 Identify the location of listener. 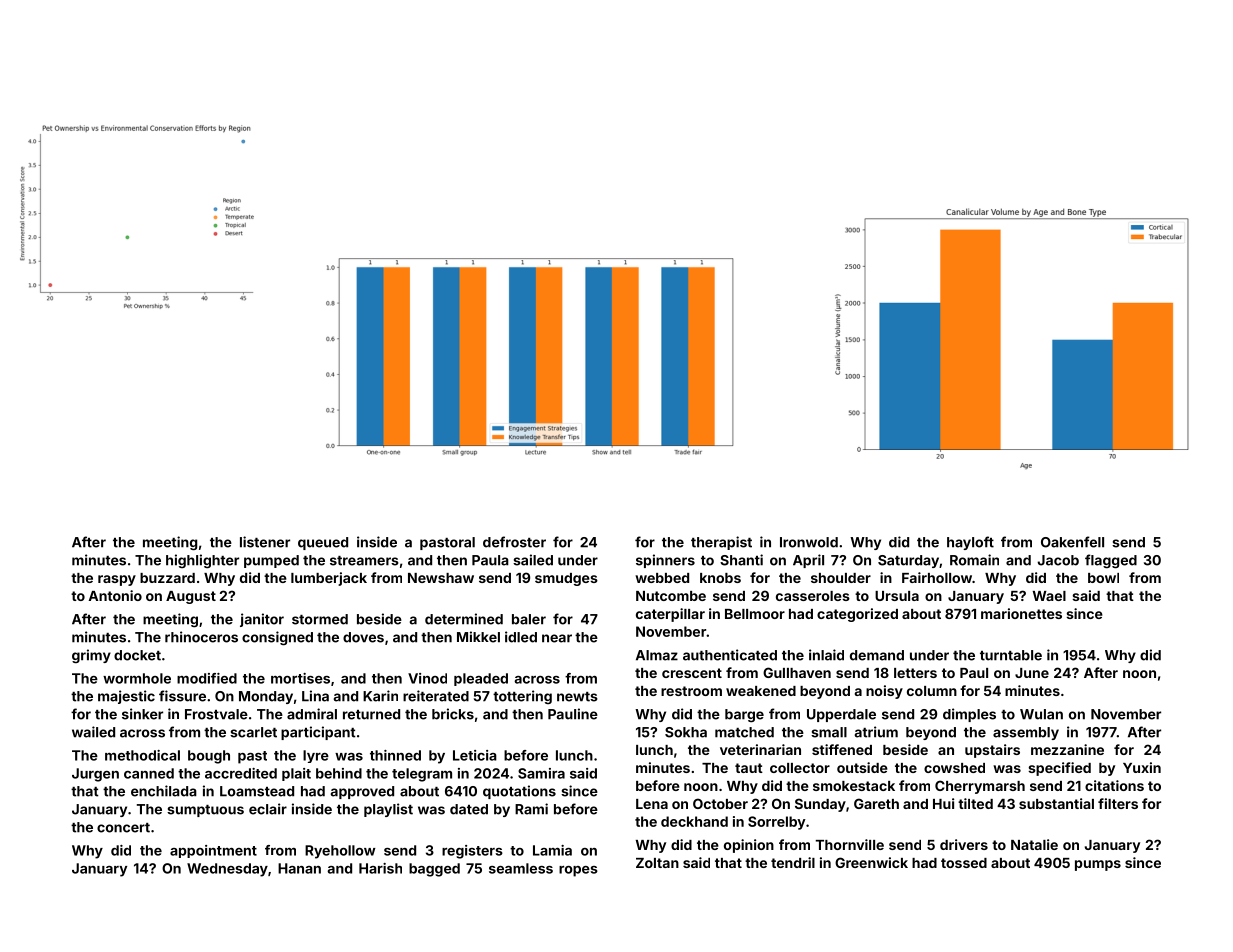
(265, 542).
